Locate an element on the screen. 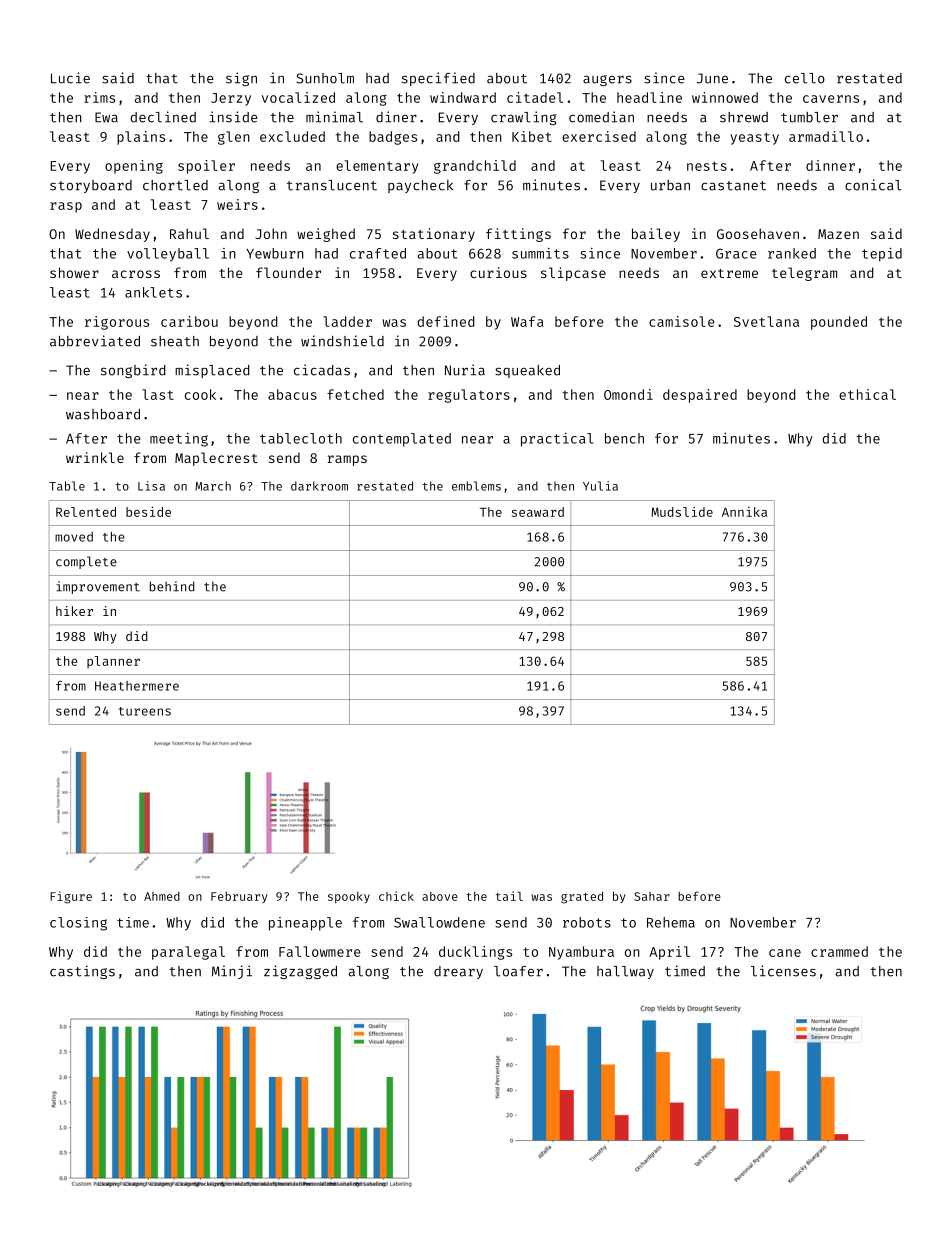 The width and height of the screenshot is (952, 1233). songbird is located at coordinates (133, 371).
